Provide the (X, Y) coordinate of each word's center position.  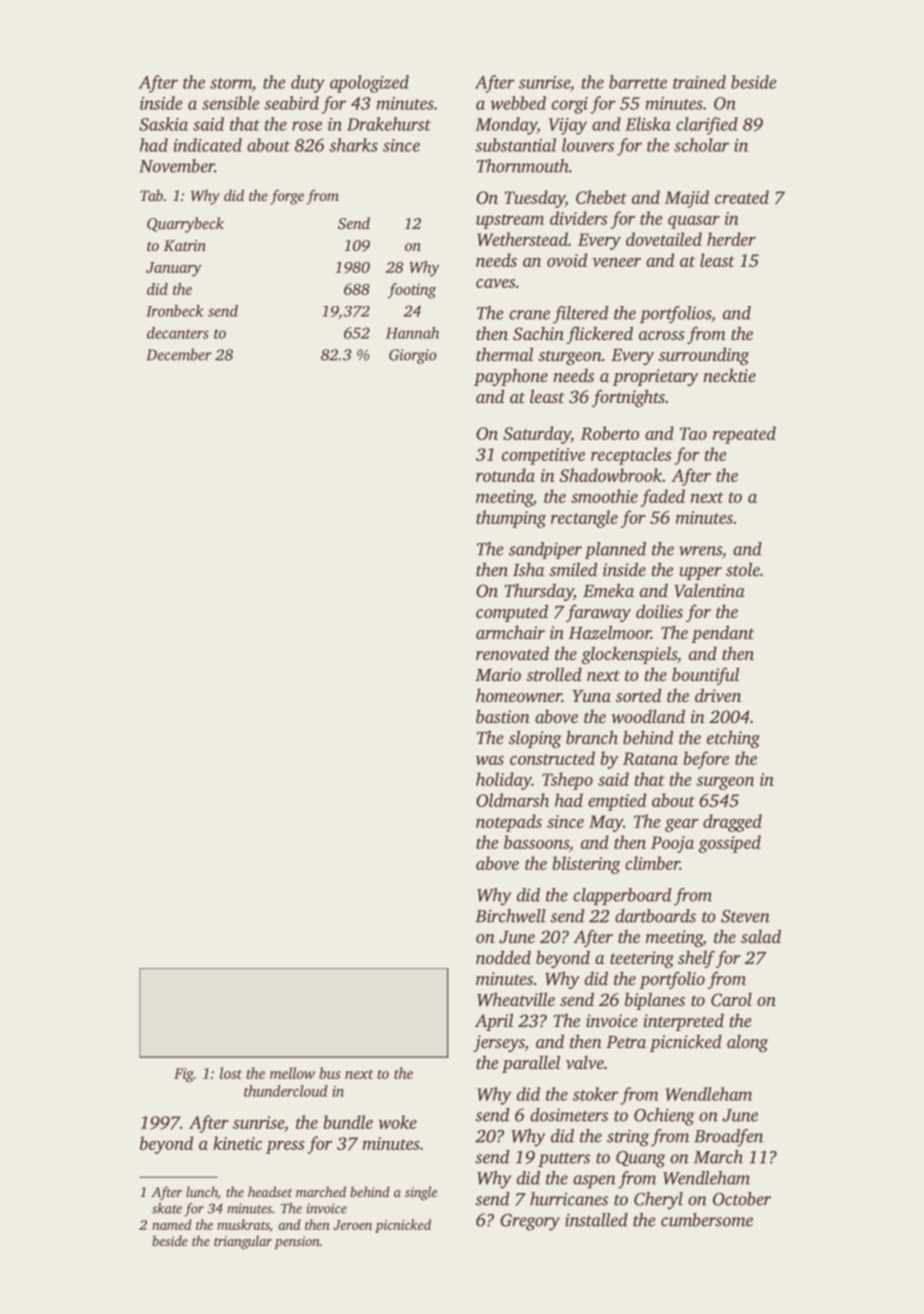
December (179, 354)
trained (699, 82)
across (661, 335)
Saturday (537, 435)
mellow (292, 1073)
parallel (531, 1064)
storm (231, 83)
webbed (518, 103)
